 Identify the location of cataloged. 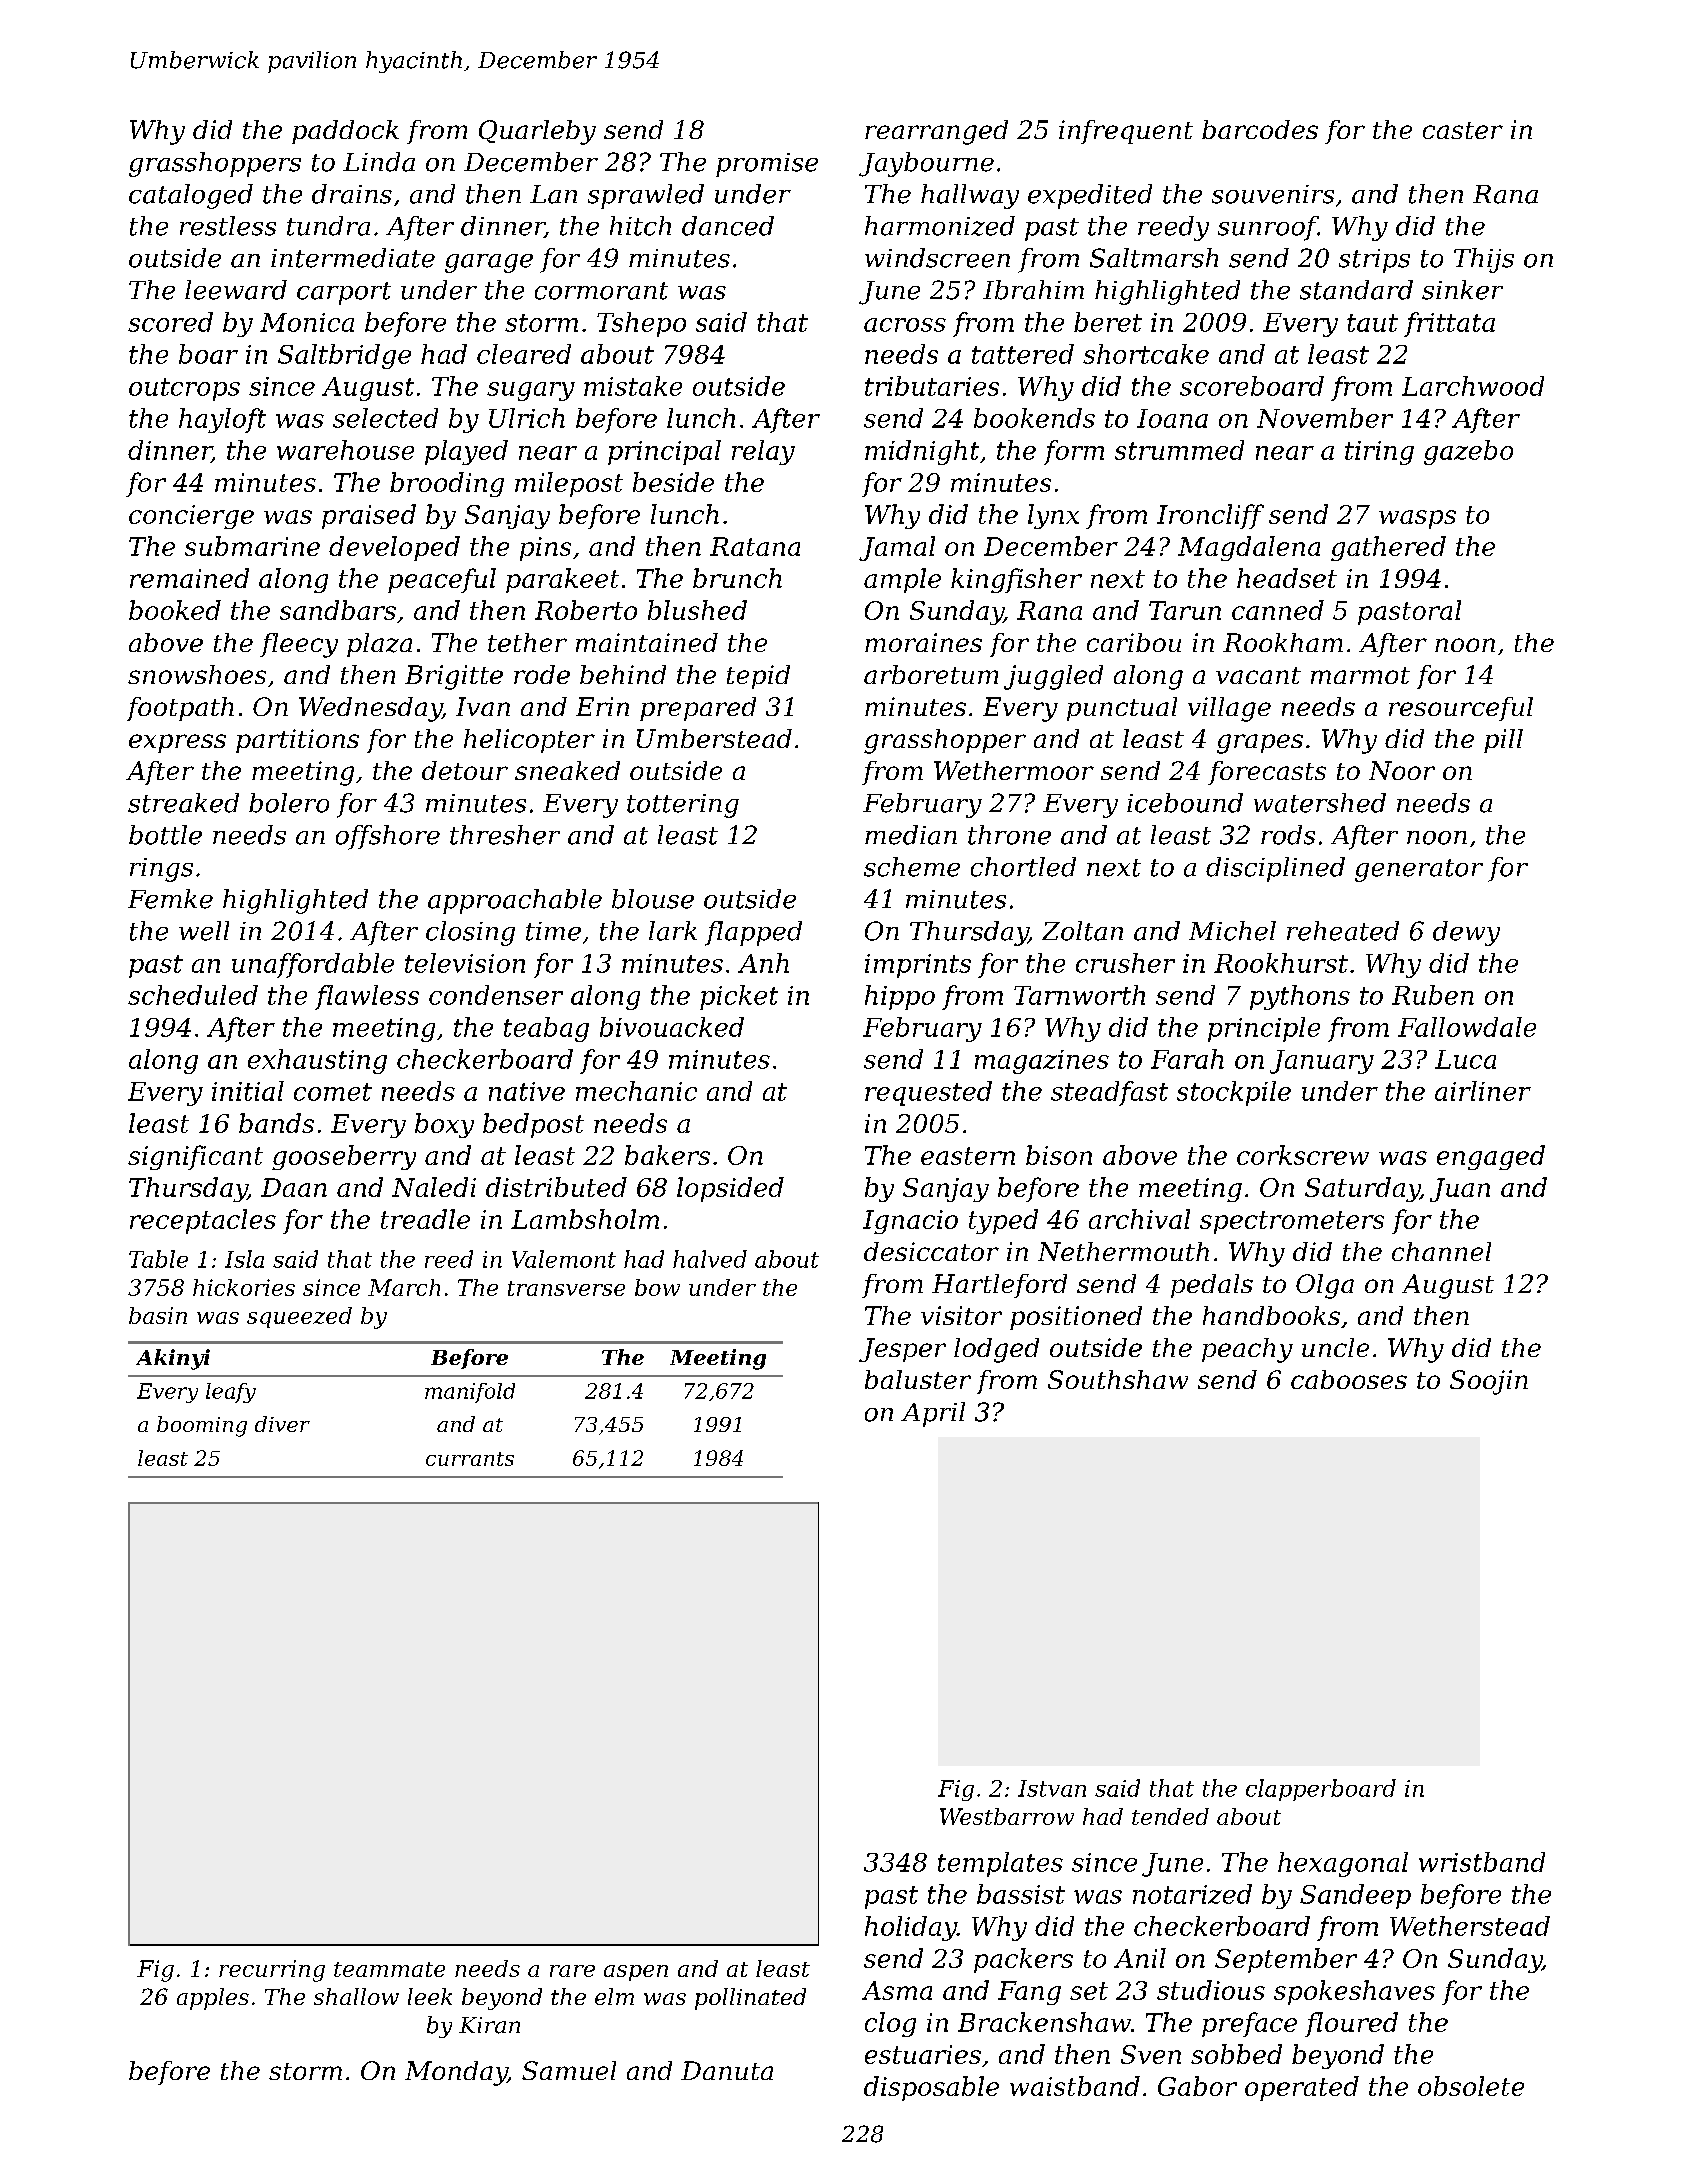
(191, 196).
